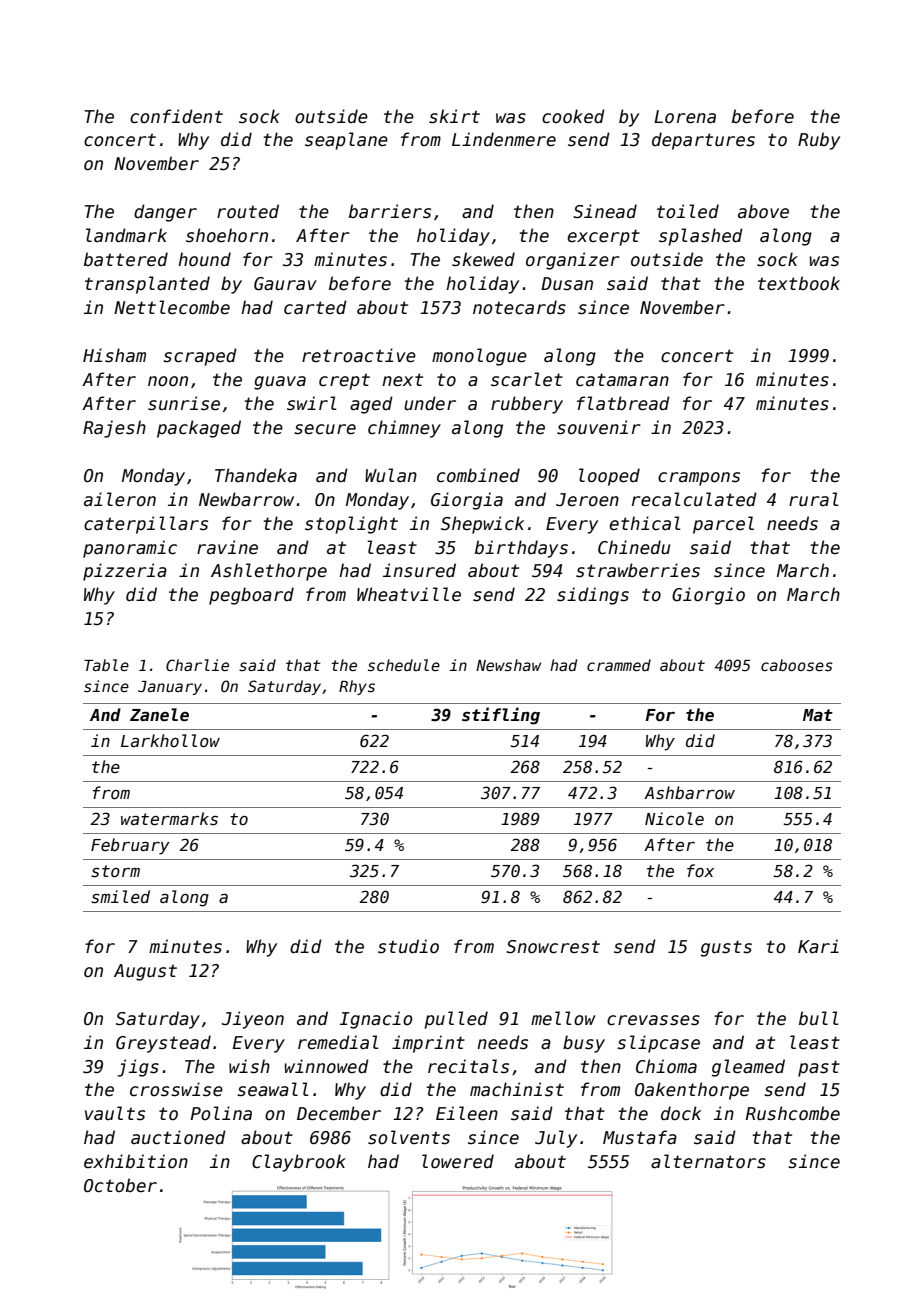 Image resolution: width=924 pixels, height=1308 pixels. What do you see at coordinates (508, 665) in the screenshot?
I see `Newshaw` at bounding box center [508, 665].
